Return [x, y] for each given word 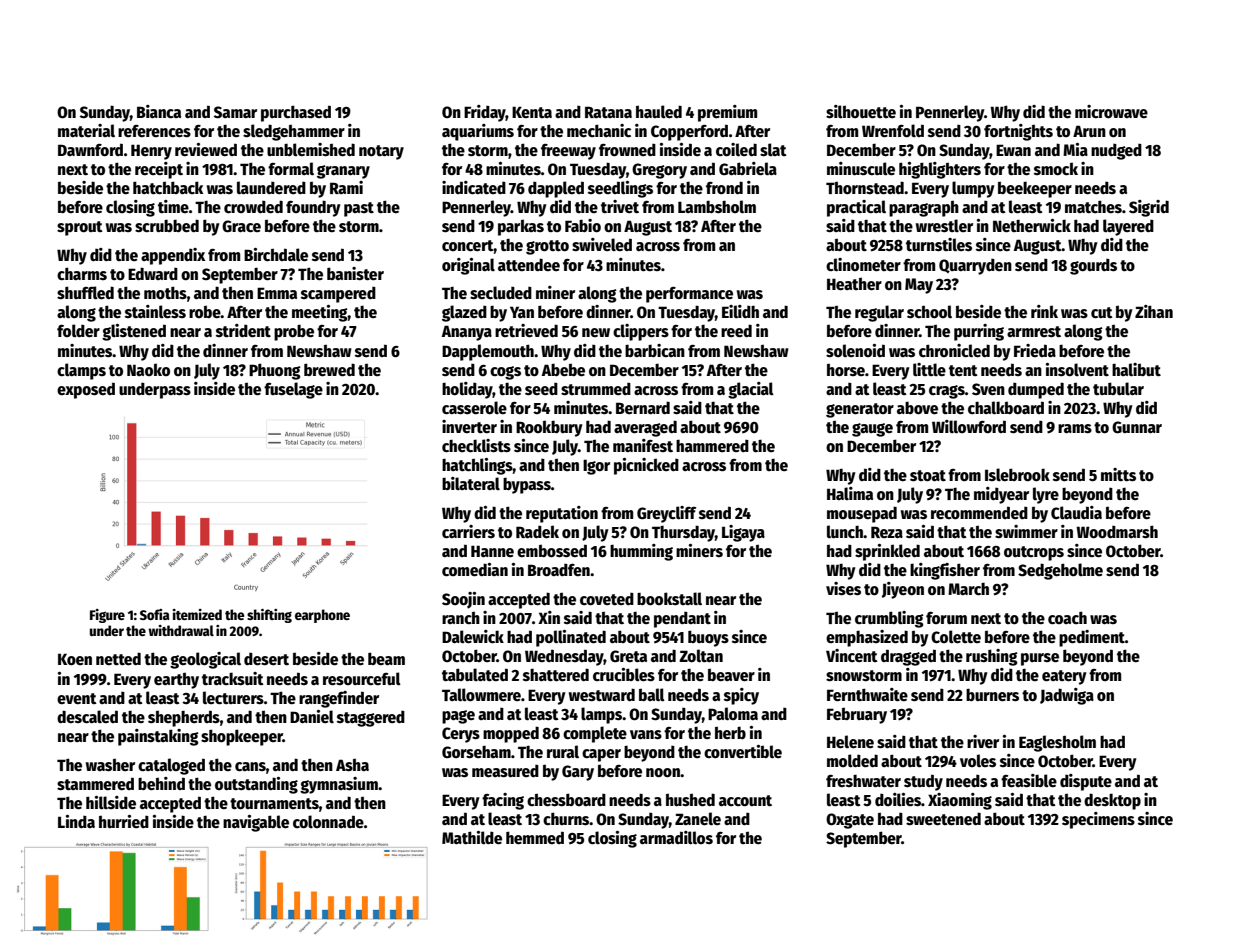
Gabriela [748, 169]
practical [856, 208]
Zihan [1154, 311]
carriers [468, 532]
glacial [751, 390]
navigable [256, 823]
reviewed [206, 149]
